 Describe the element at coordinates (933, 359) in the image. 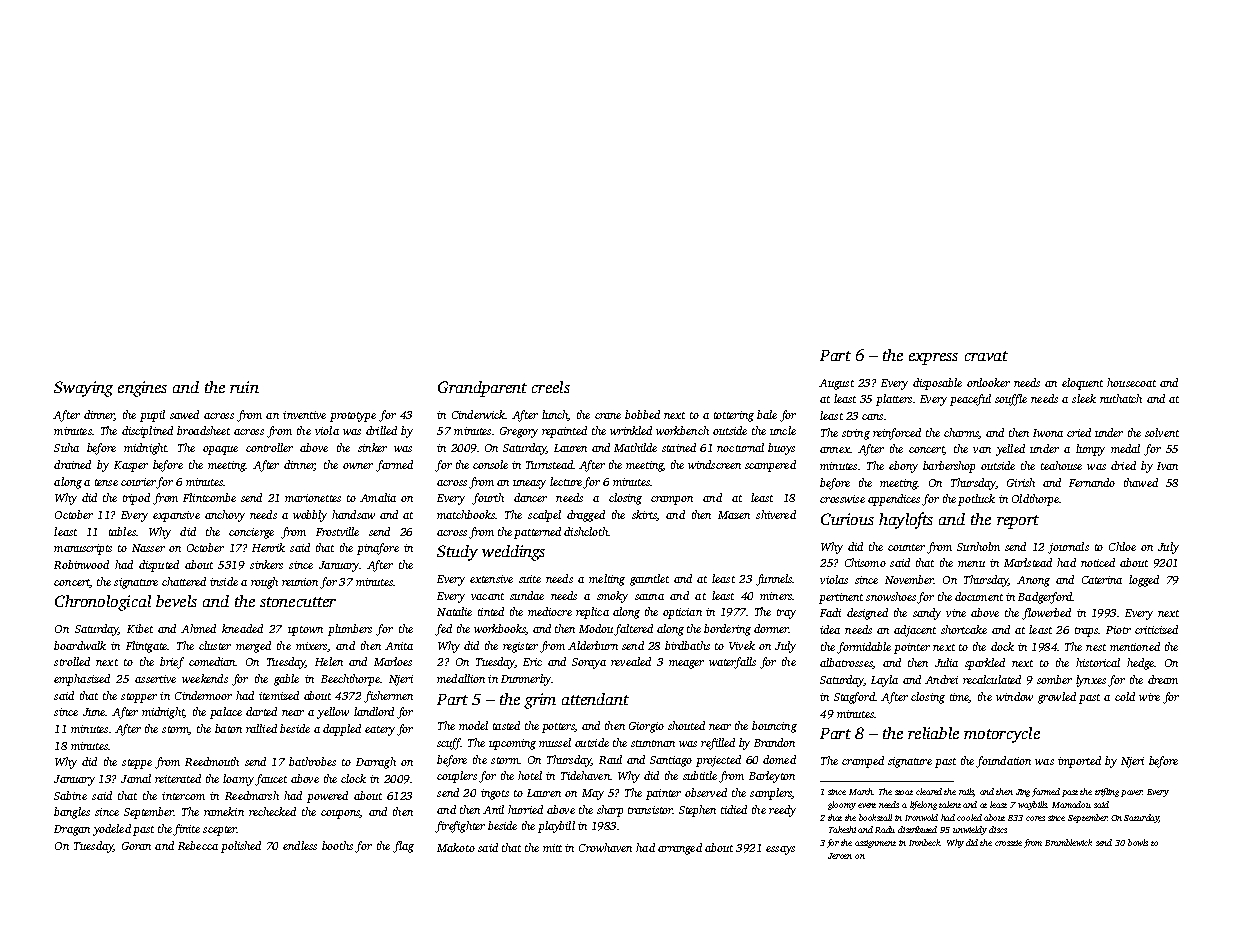

I see `express` at that location.
